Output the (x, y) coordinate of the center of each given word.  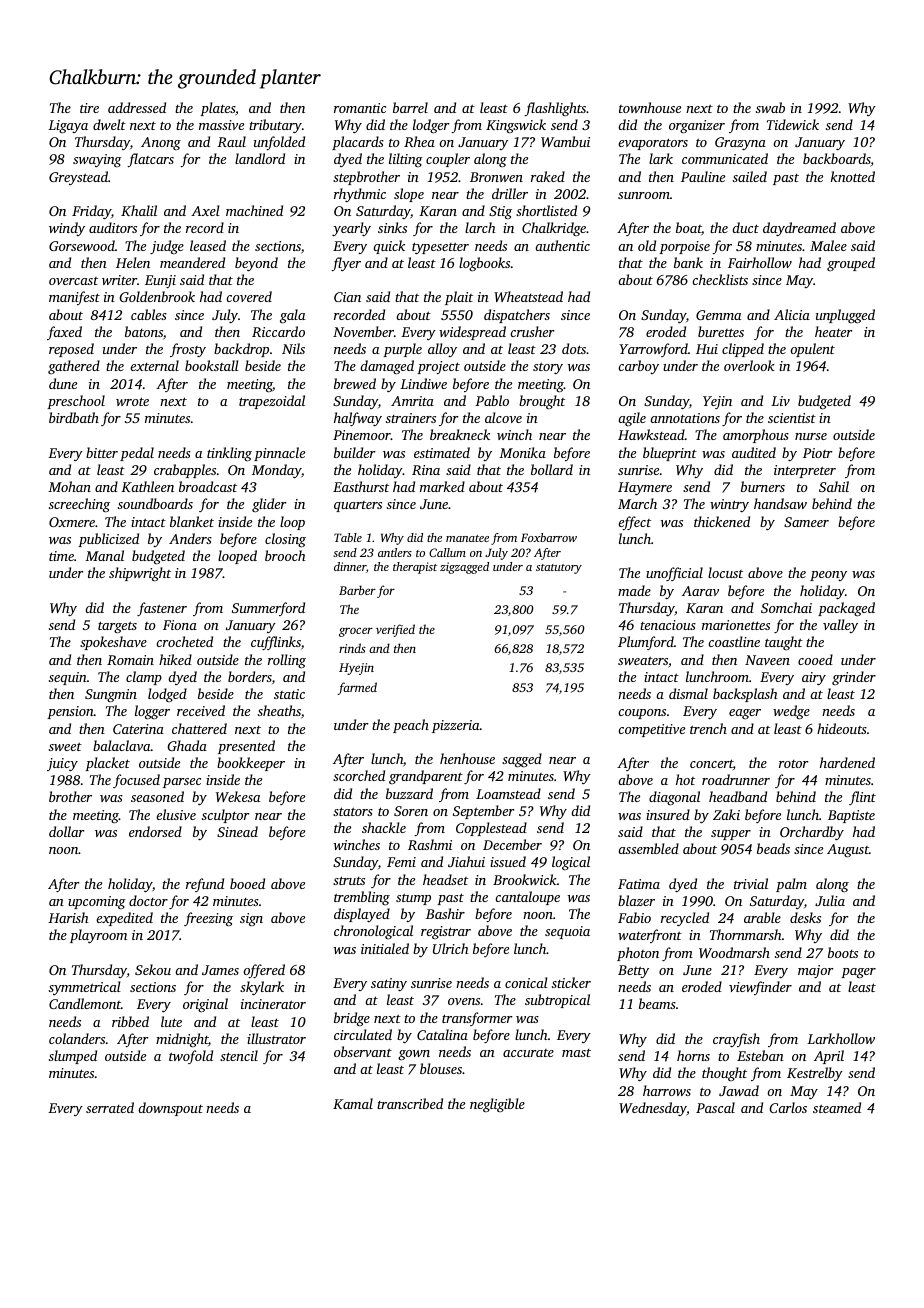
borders (250, 676)
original (205, 1005)
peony (828, 576)
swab (770, 107)
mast (576, 1053)
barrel (410, 107)
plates (217, 109)
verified (395, 630)
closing (285, 540)
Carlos (788, 1107)
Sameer (806, 522)
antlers (395, 552)
